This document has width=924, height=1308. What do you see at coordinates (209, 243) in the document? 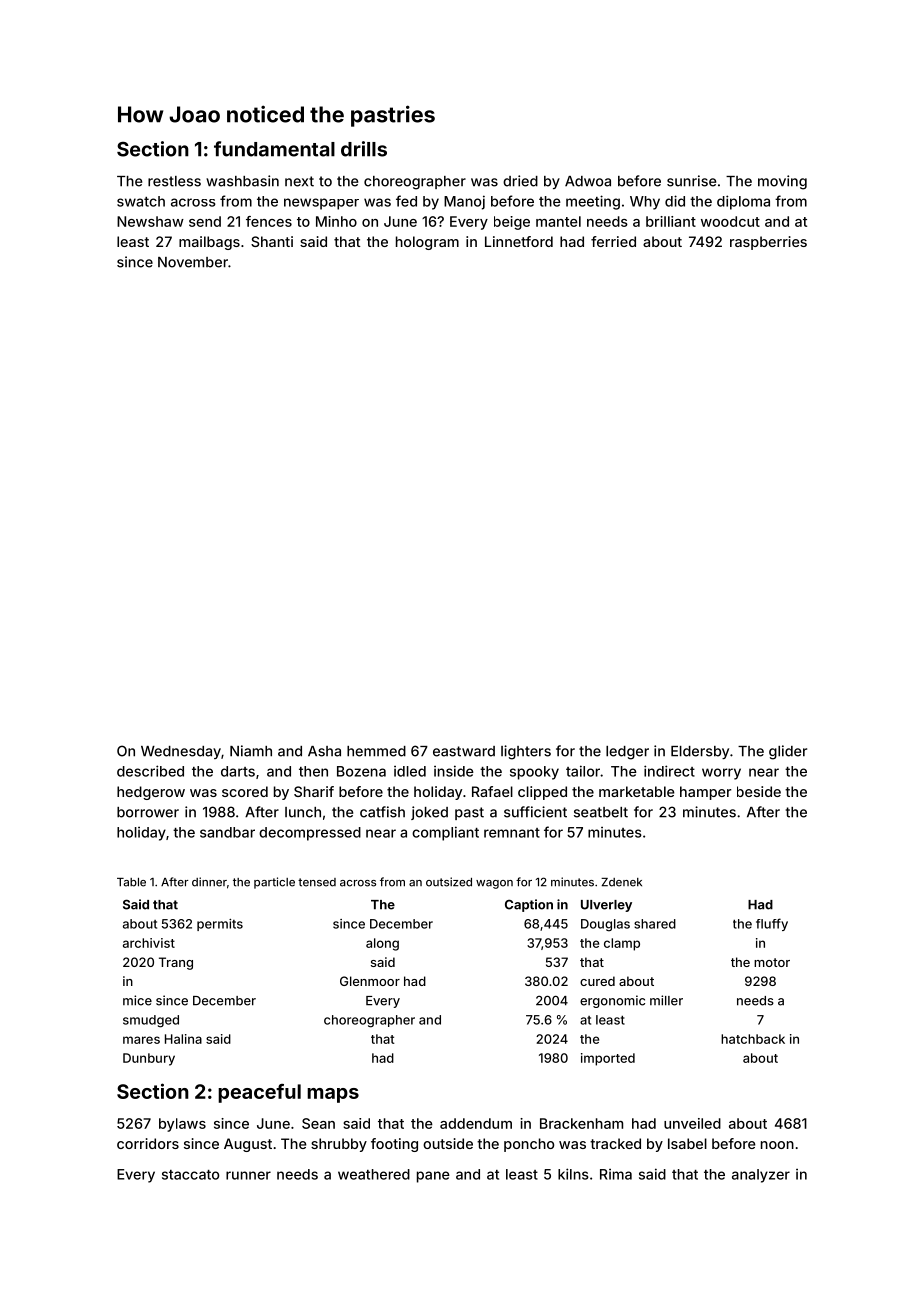
I see `mailbags` at bounding box center [209, 243].
